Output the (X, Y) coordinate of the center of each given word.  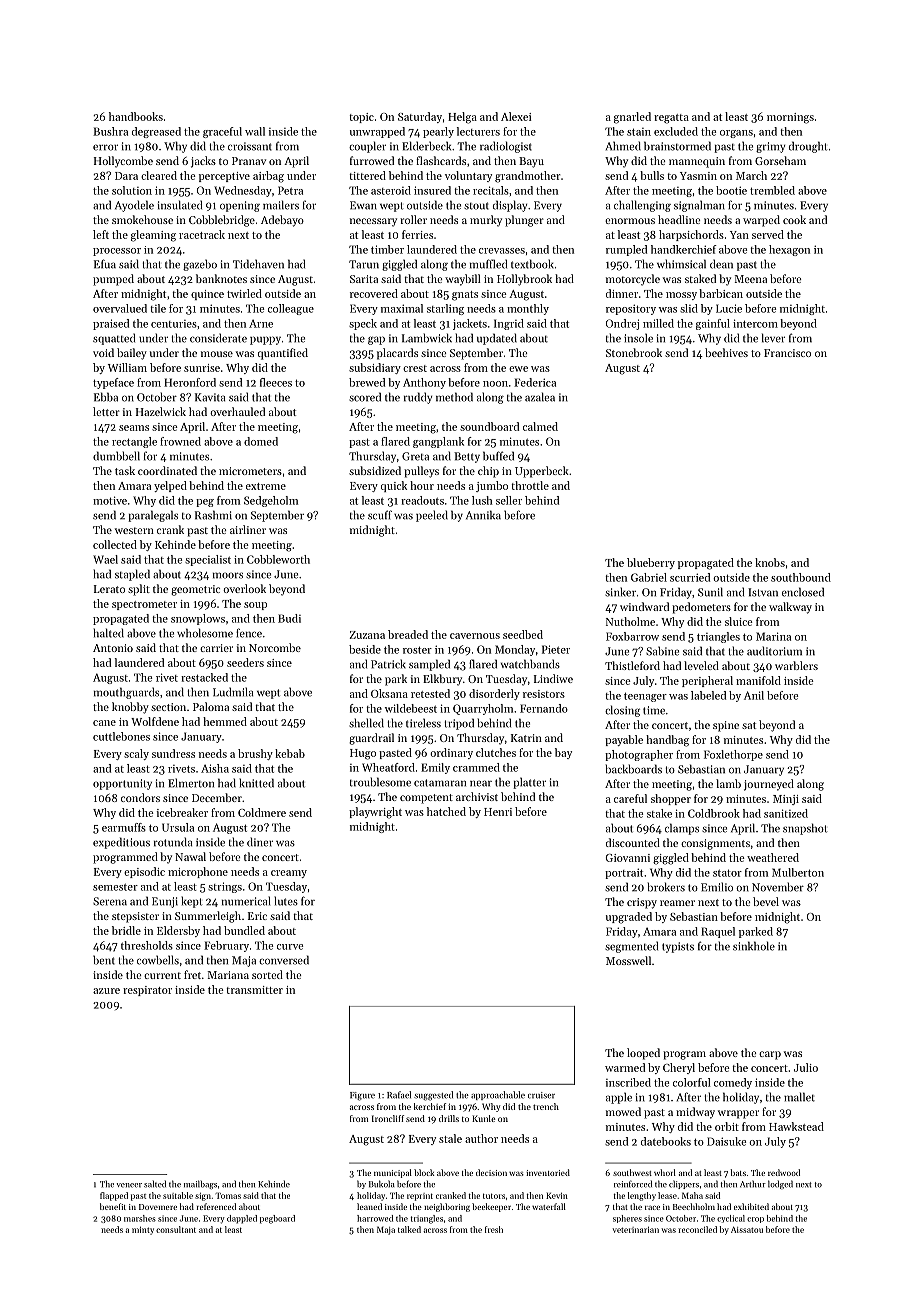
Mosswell (628, 960)
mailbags (200, 1184)
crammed (476, 767)
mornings (790, 118)
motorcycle (633, 280)
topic (361, 118)
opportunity (122, 784)
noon (495, 384)
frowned (180, 441)
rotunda (173, 842)
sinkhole (754, 946)
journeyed (769, 785)
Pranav (249, 161)
